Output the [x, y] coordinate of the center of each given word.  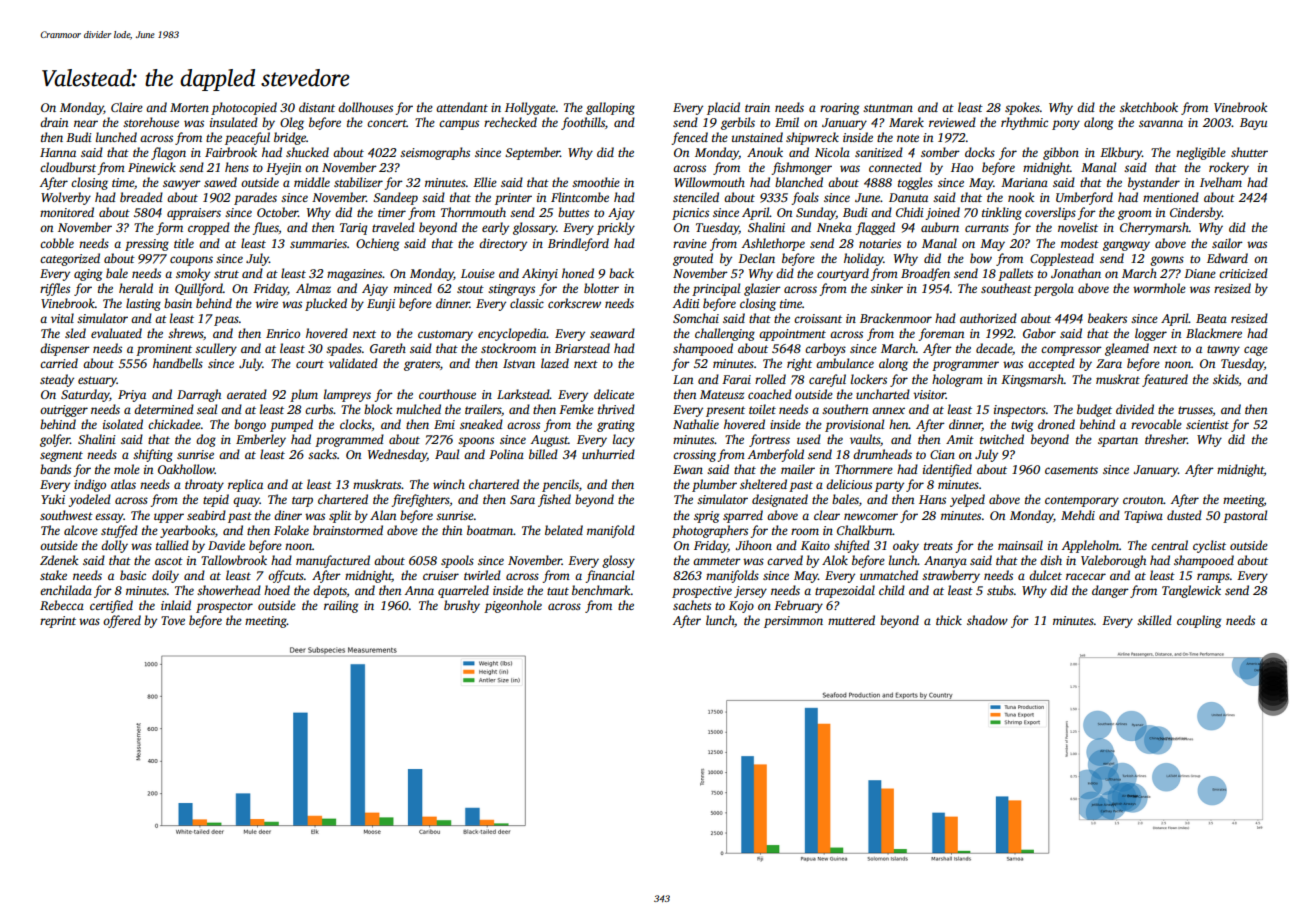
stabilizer [358, 182]
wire [267, 303]
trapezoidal [845, 591]
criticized [1243, 273]
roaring [839, 109]
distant [317, 107]
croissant [818, 318]
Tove [173, 620]
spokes [1022, 108]
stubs [1000, 590]
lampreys [347, 395]
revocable [1156, 424]
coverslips [1050, 213]
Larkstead [523, 394]
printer [513, 199]
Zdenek [59, 560]
